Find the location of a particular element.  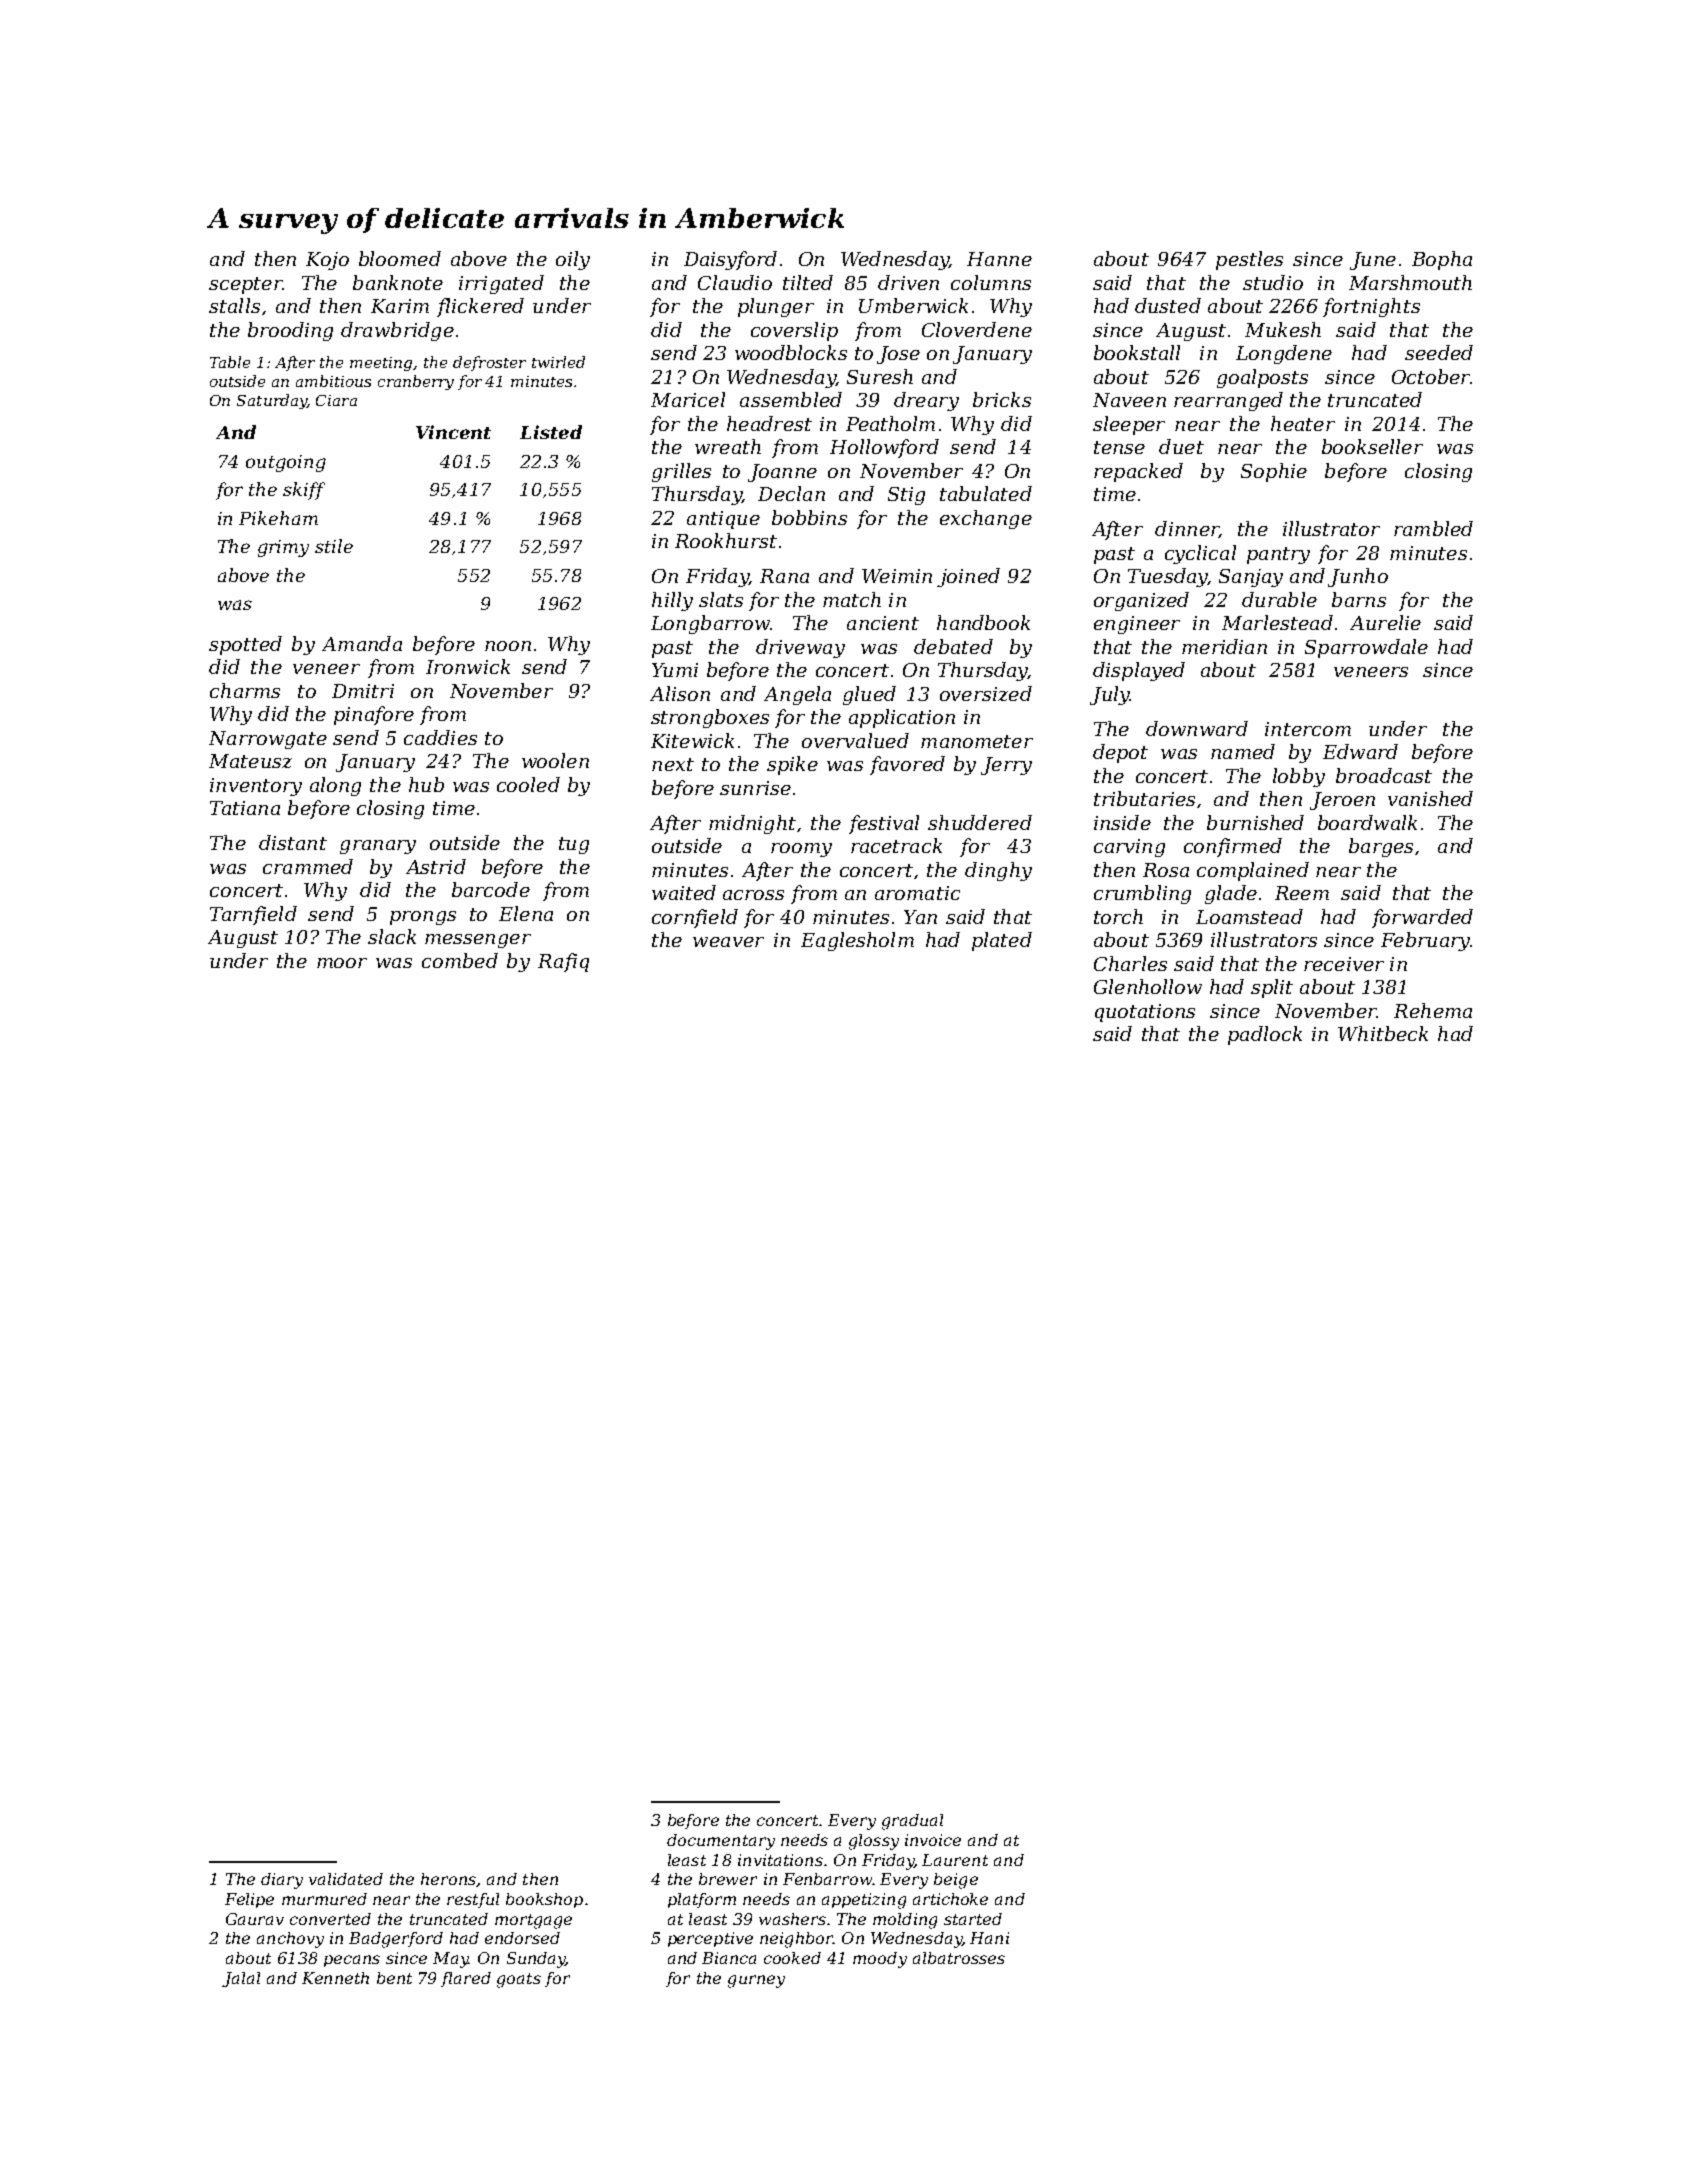

meridian is located at coordinates (1224, 646).
